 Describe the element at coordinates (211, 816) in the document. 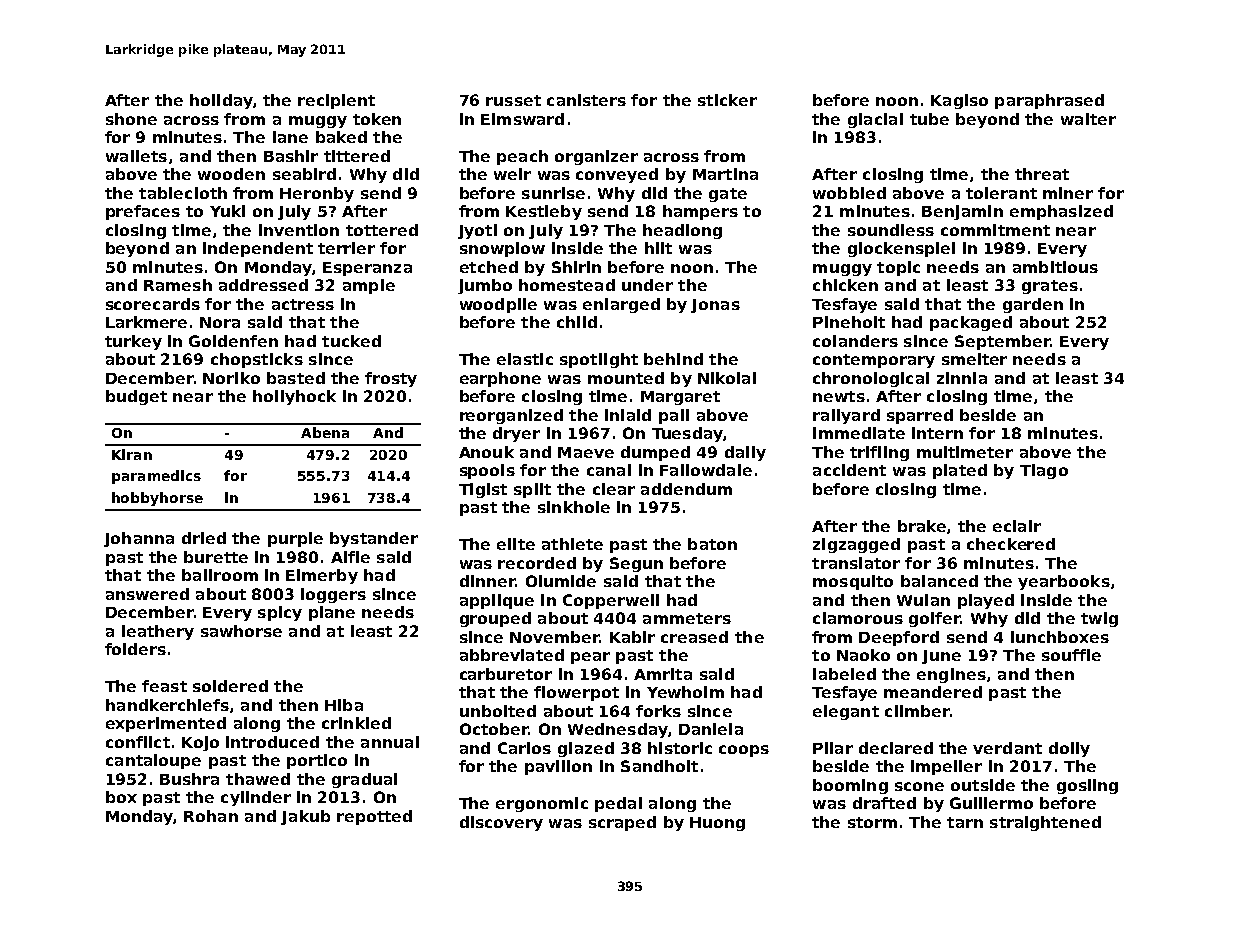

I see `Rohan` at that location.
